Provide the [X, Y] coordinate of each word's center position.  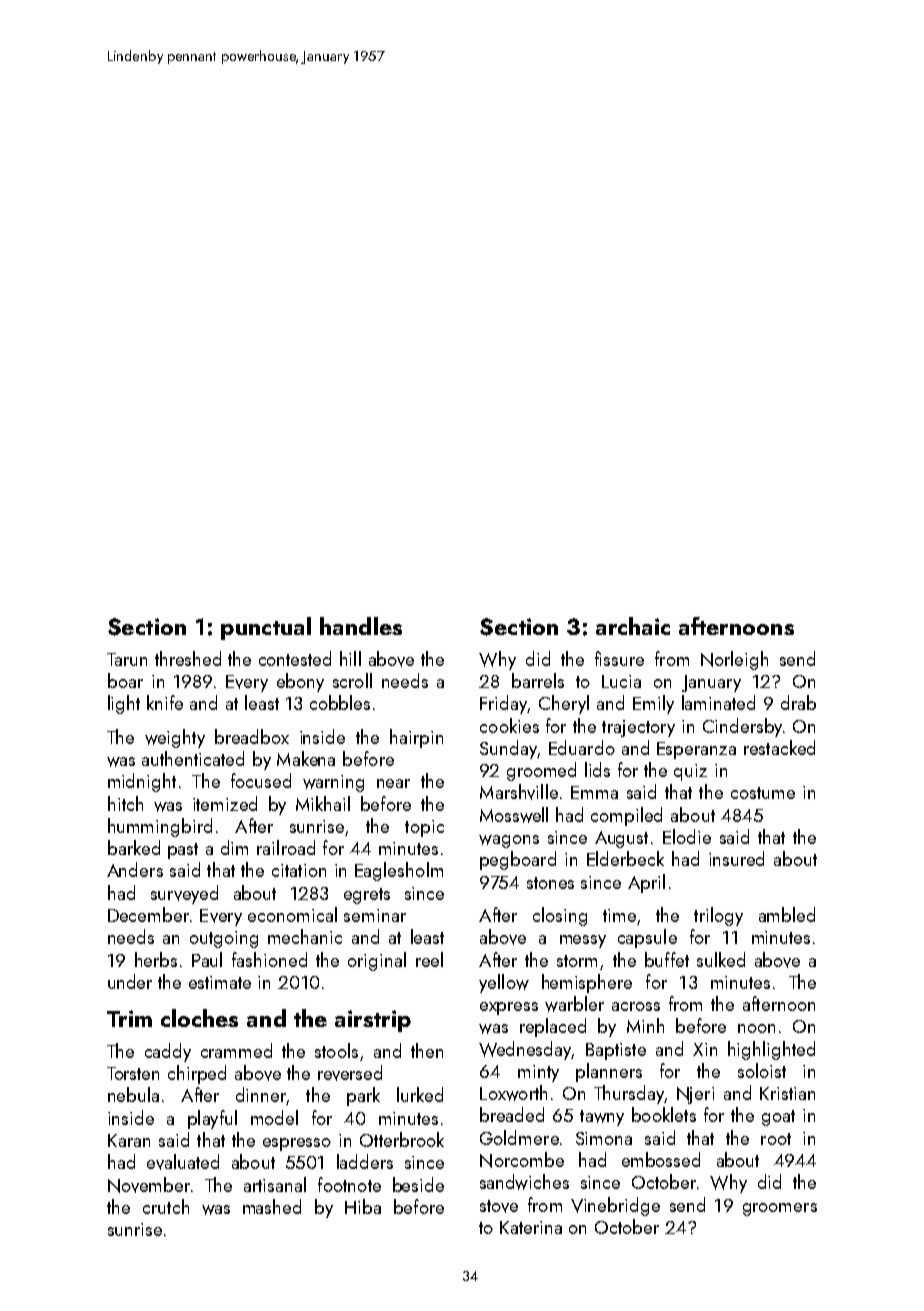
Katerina [531, 1227]
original [377, 961]
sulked [721, 959]
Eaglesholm [399, 871]
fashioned [269, 959]
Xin [705, 1049]
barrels [538, 680]
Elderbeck [625, 858]
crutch [166, 1206]
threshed [188, 658]
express [509, 1008]
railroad [286, 847]
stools [336, 1050]
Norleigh [734, 660]
